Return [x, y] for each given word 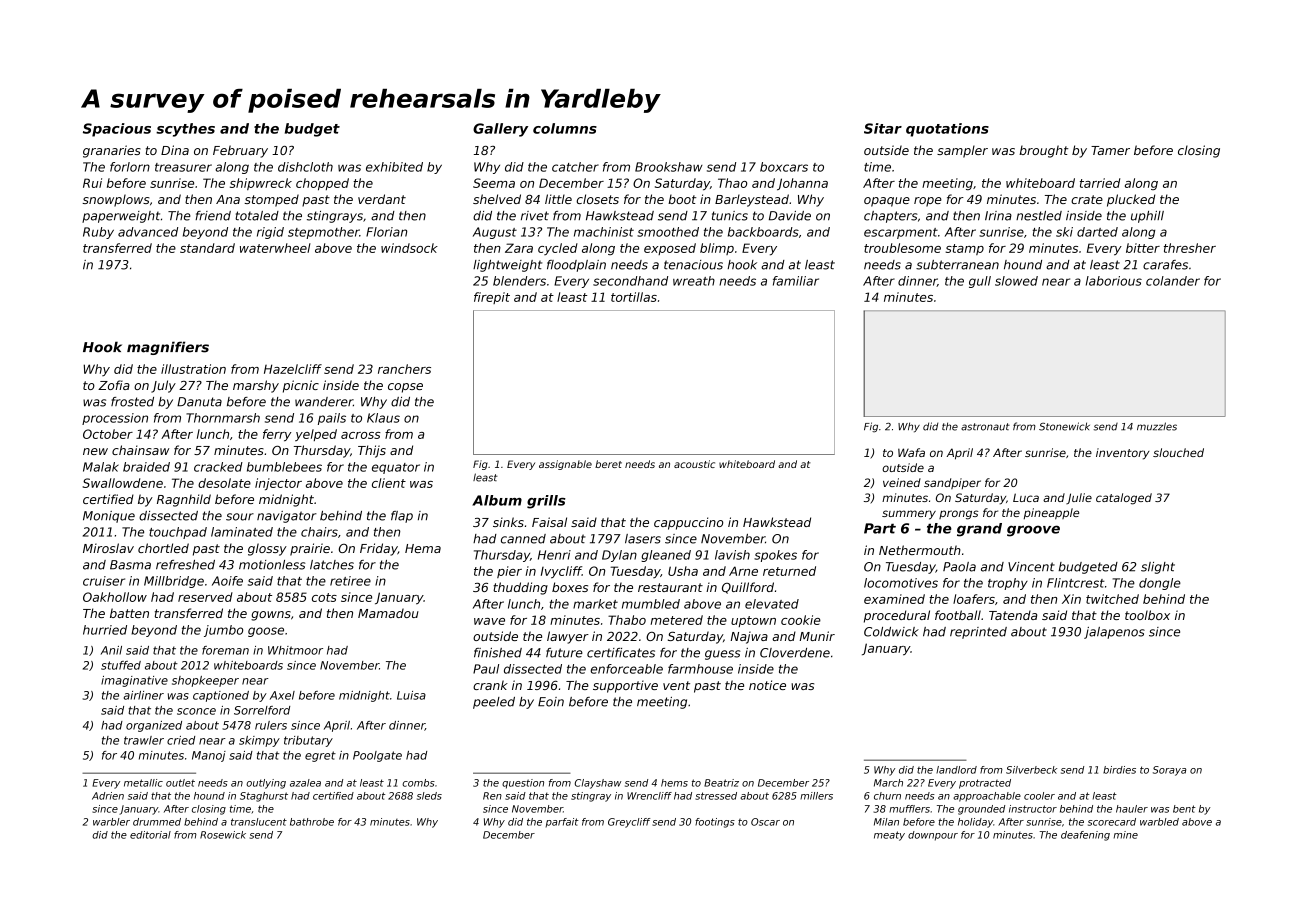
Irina [998, 216]
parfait [562, 823]
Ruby [98, 233]
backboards [763, 232]
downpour [933, 836]
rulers [271, 725]
